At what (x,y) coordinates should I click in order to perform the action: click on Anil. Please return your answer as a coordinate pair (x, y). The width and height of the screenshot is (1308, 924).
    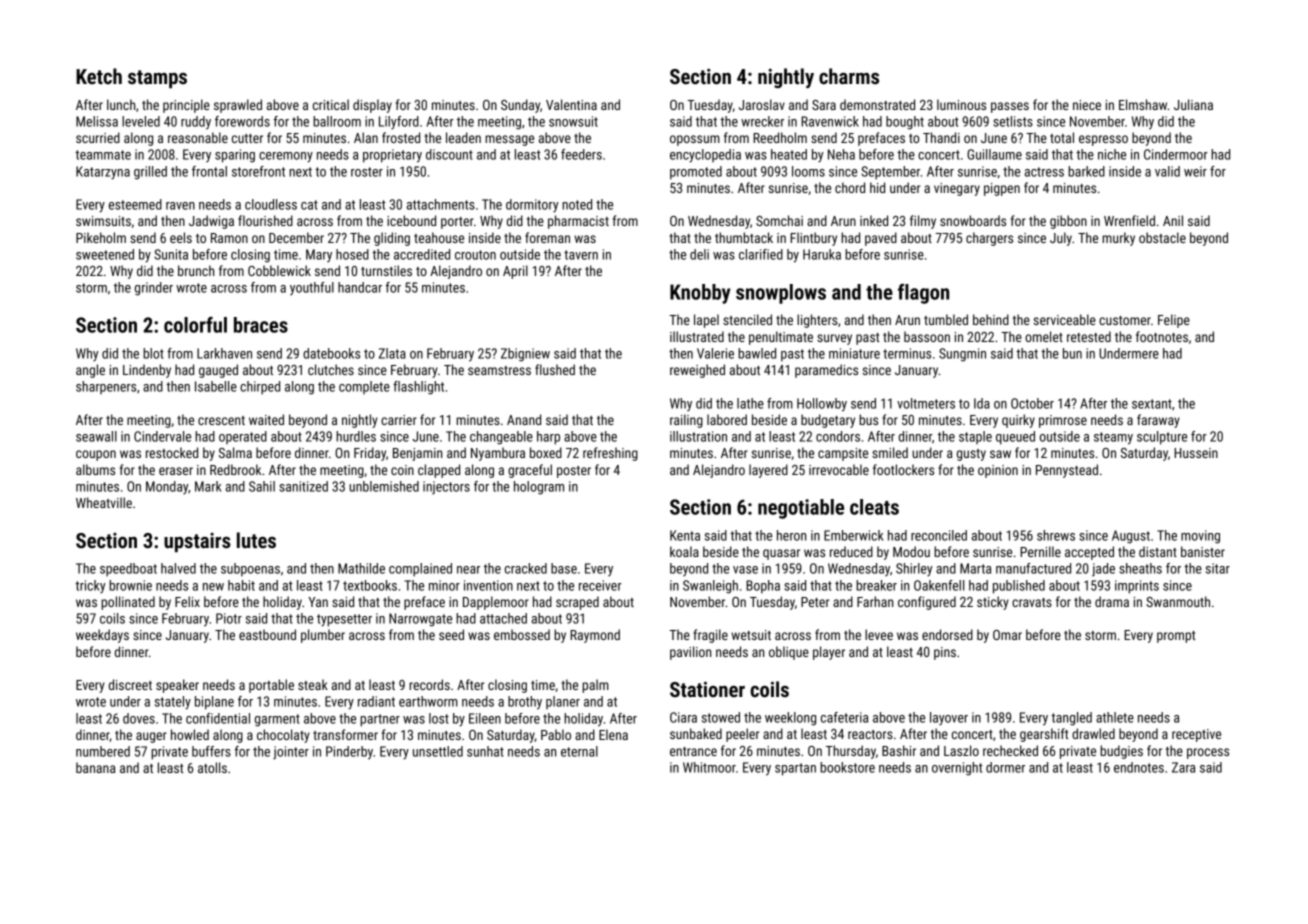
    Looking at the image, I should click on (1173, 220).
